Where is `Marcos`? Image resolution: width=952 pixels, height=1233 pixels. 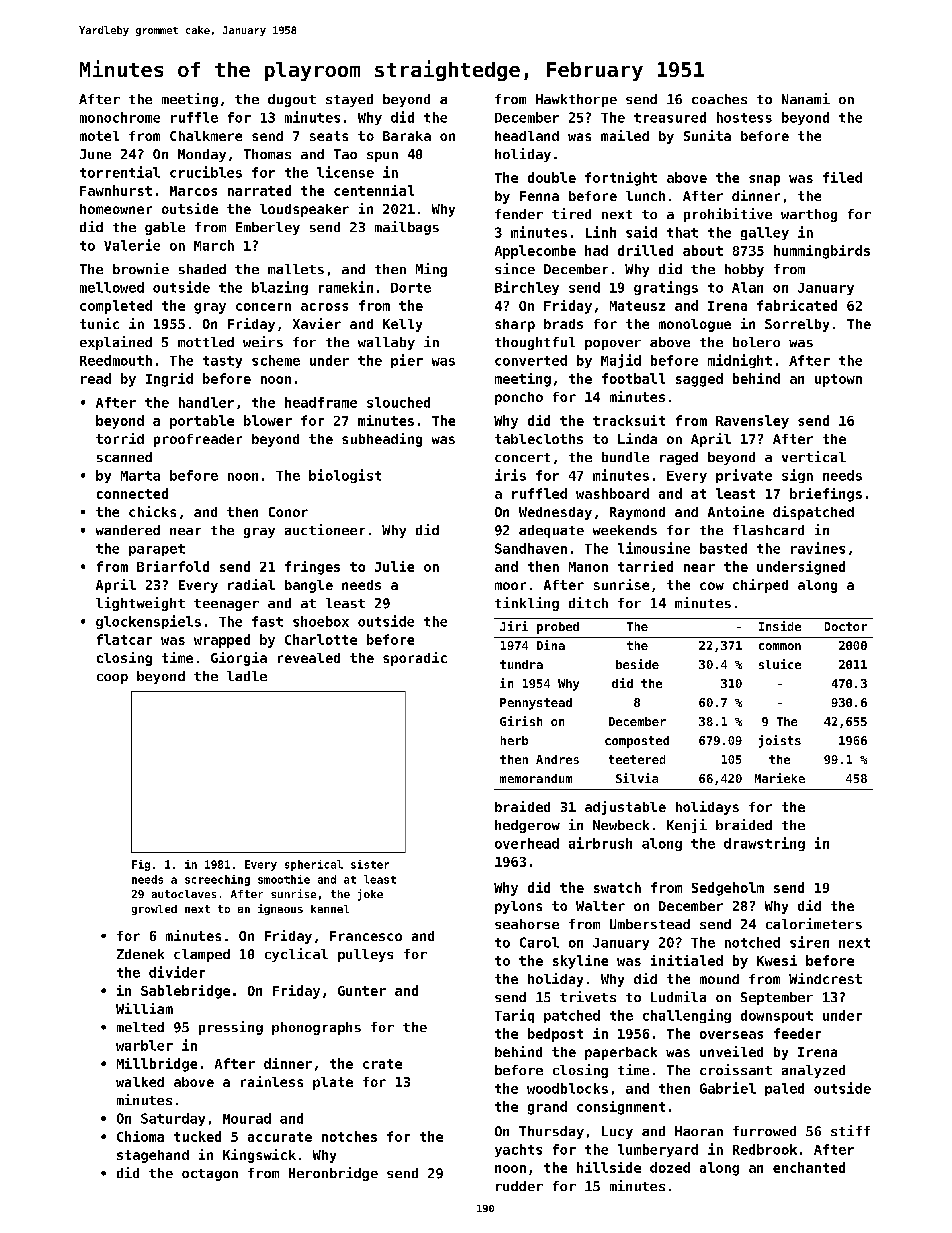
Marcos is located at coordinates (193, 191).
